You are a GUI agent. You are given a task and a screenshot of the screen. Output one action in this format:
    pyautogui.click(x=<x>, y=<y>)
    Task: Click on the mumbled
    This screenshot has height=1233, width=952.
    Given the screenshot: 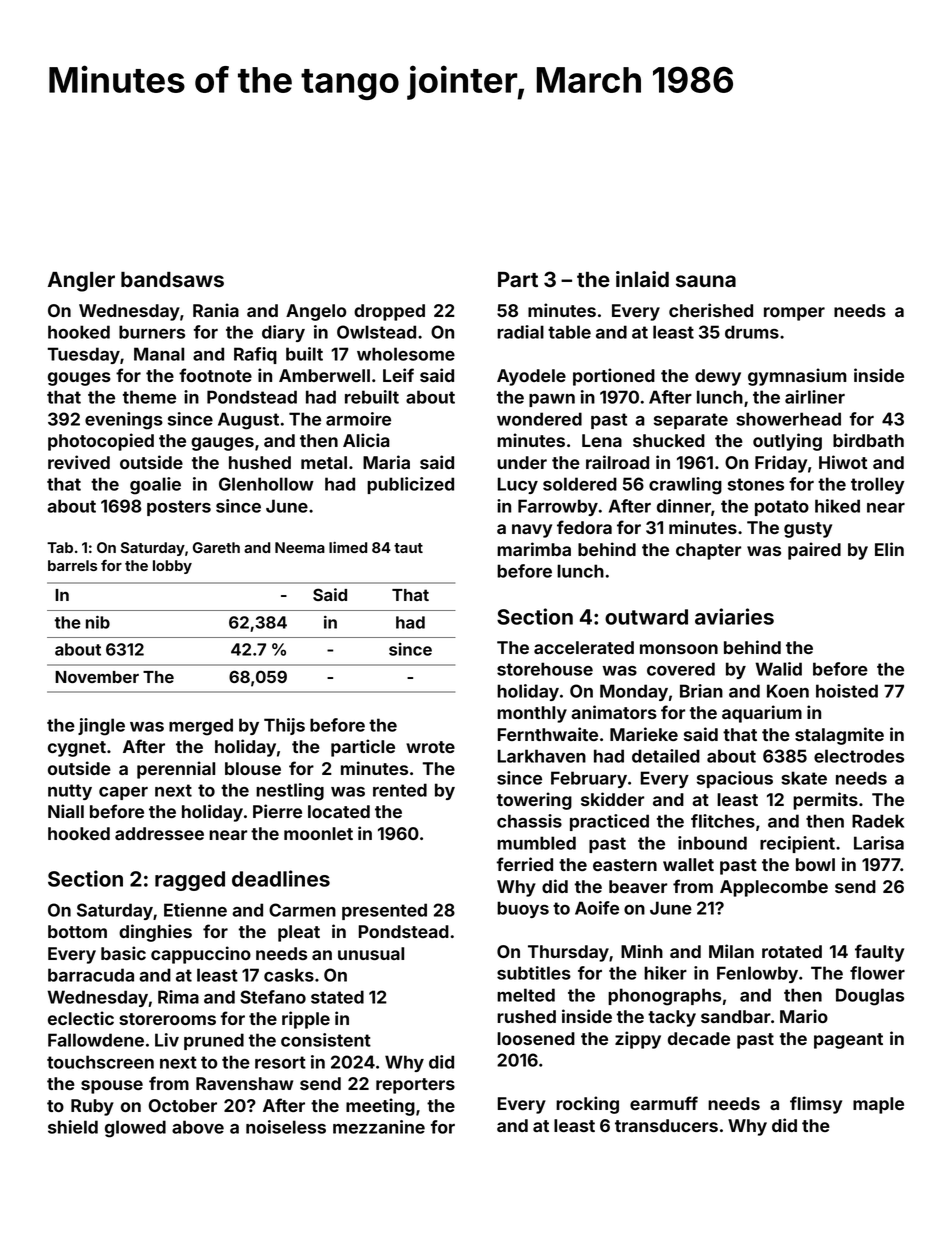 What is the action you would take?
    pyautogui.click(x=536, y=843)
